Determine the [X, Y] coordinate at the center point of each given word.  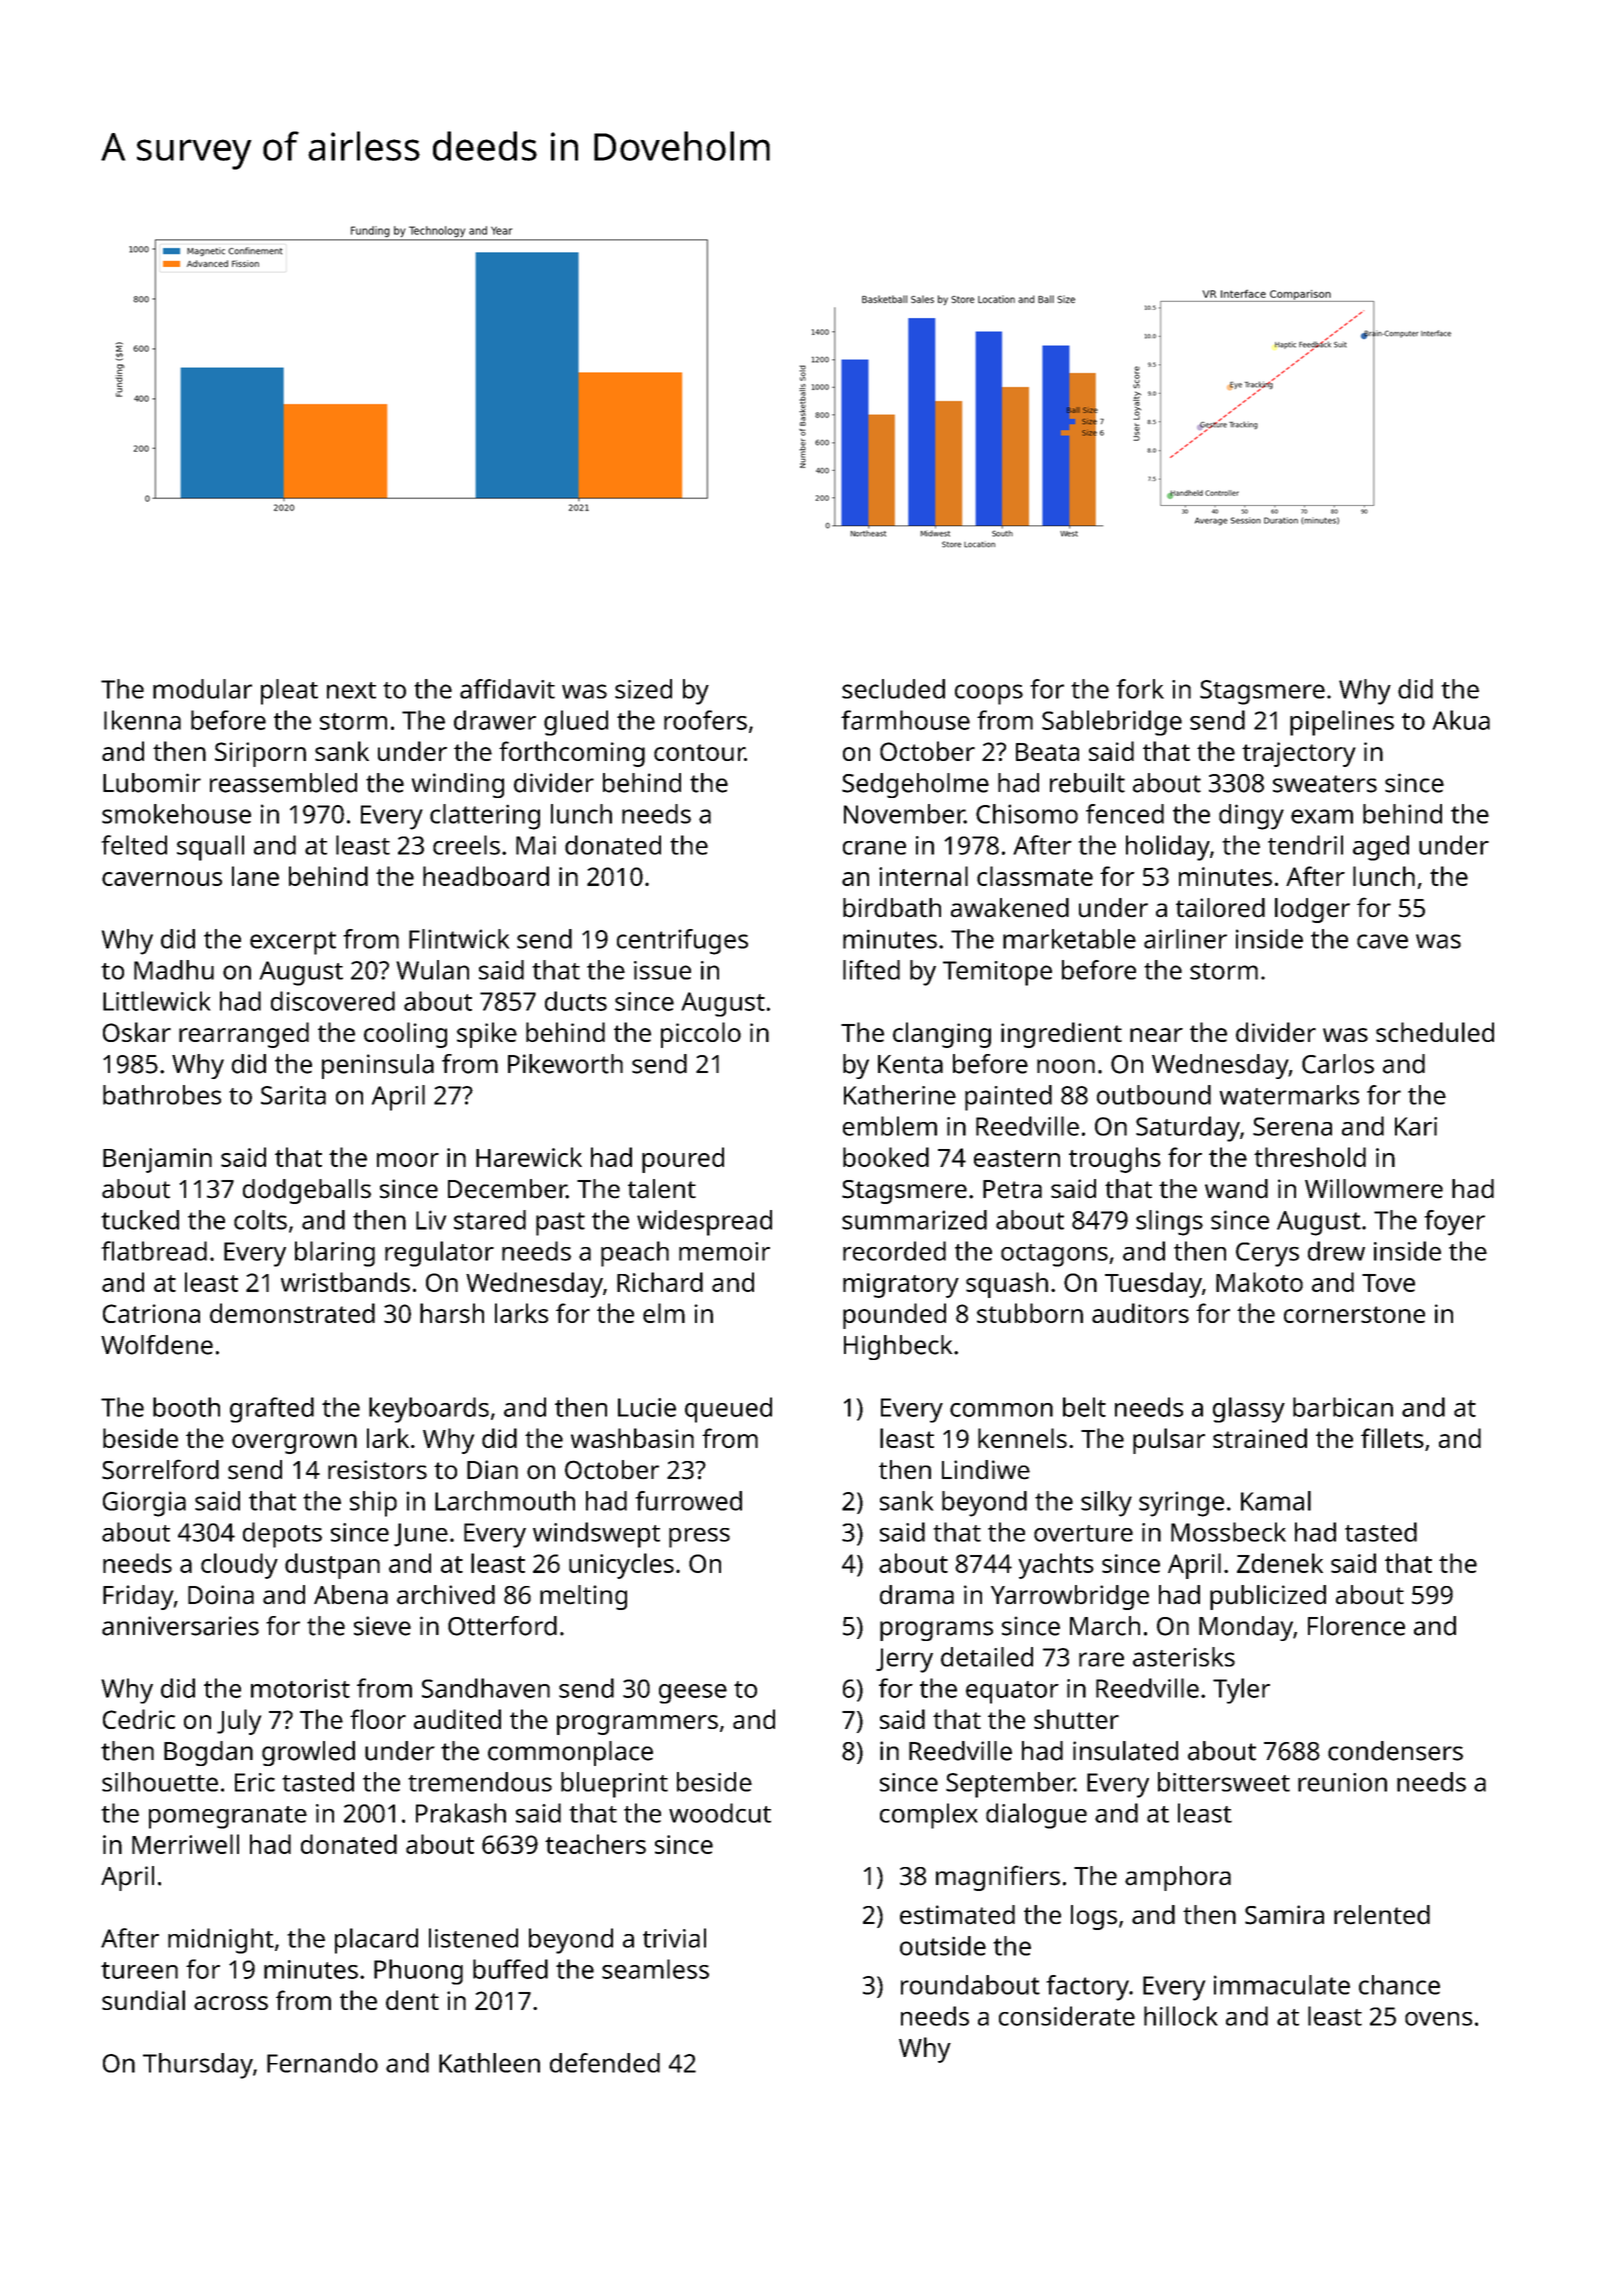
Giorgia [144, 1504]
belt [1084, 1407]
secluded [893, 689]
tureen [139, 1970]
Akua [1461, 720]
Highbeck [898, 1347]
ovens [1438, 2019]
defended [605, 2063]
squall [210, 848]
